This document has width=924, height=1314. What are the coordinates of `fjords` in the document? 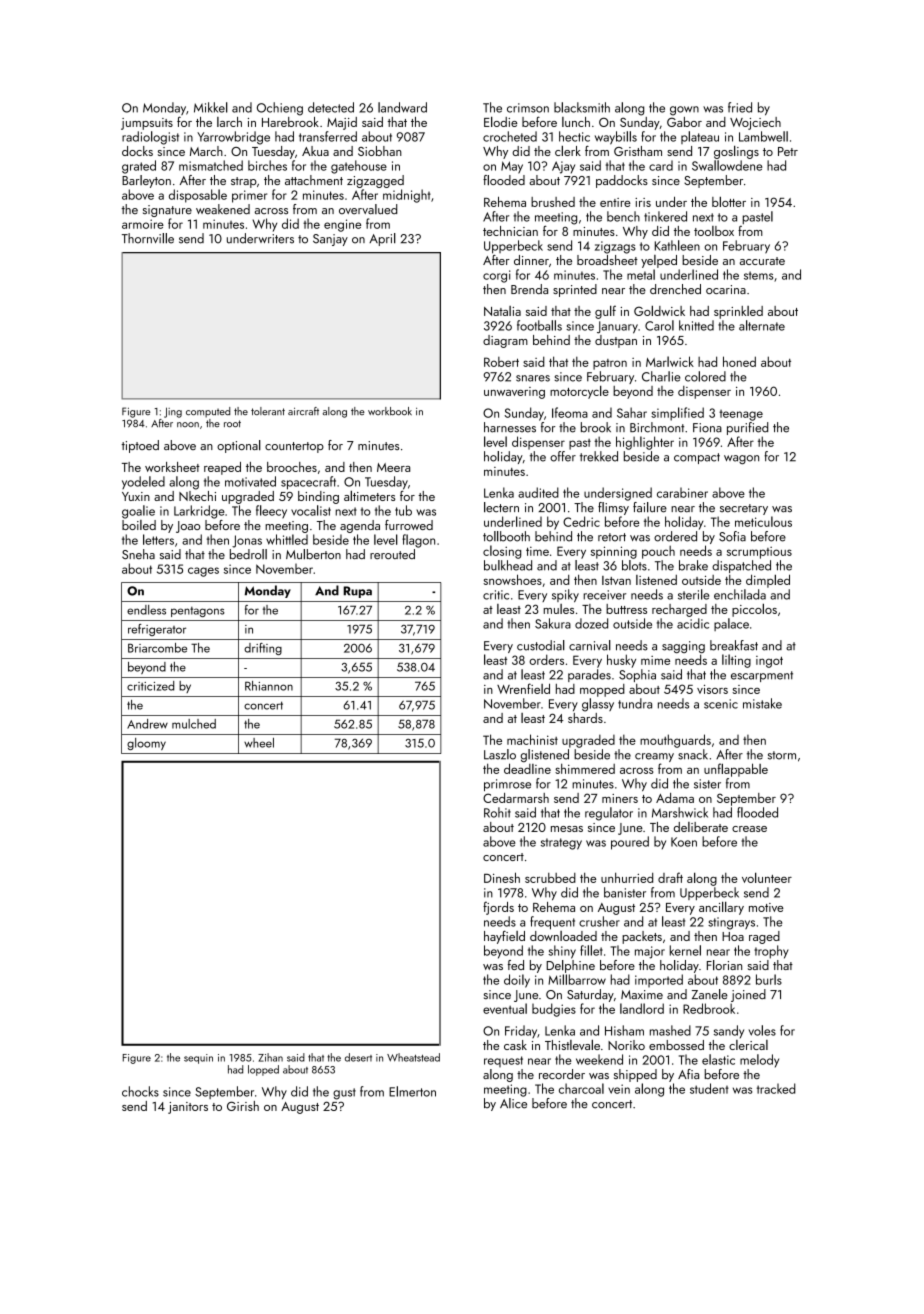 It's located at (498, 908).
